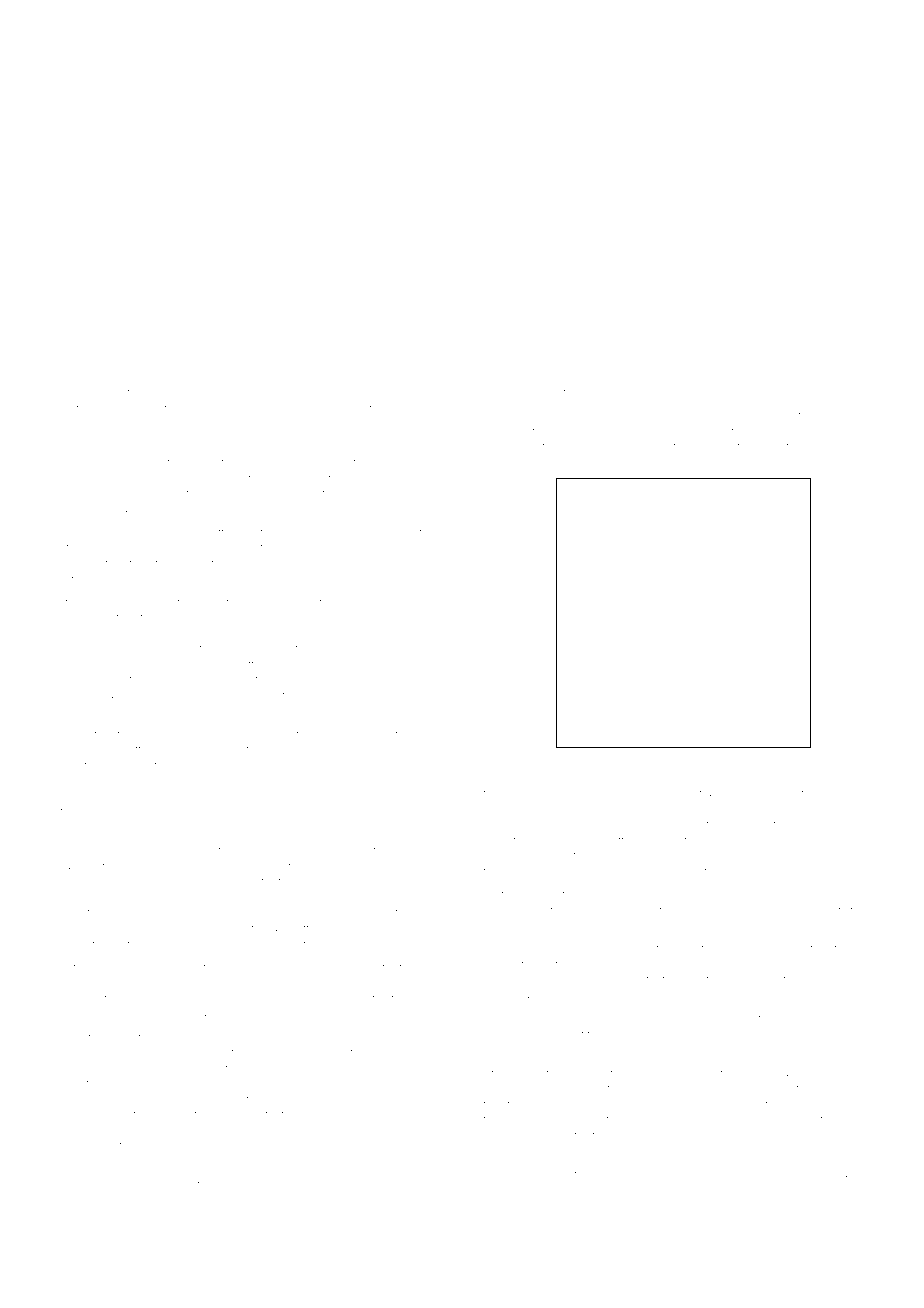 This page has width=924, height=1308. I want to click on hummingbird, so click(253, 1186).
